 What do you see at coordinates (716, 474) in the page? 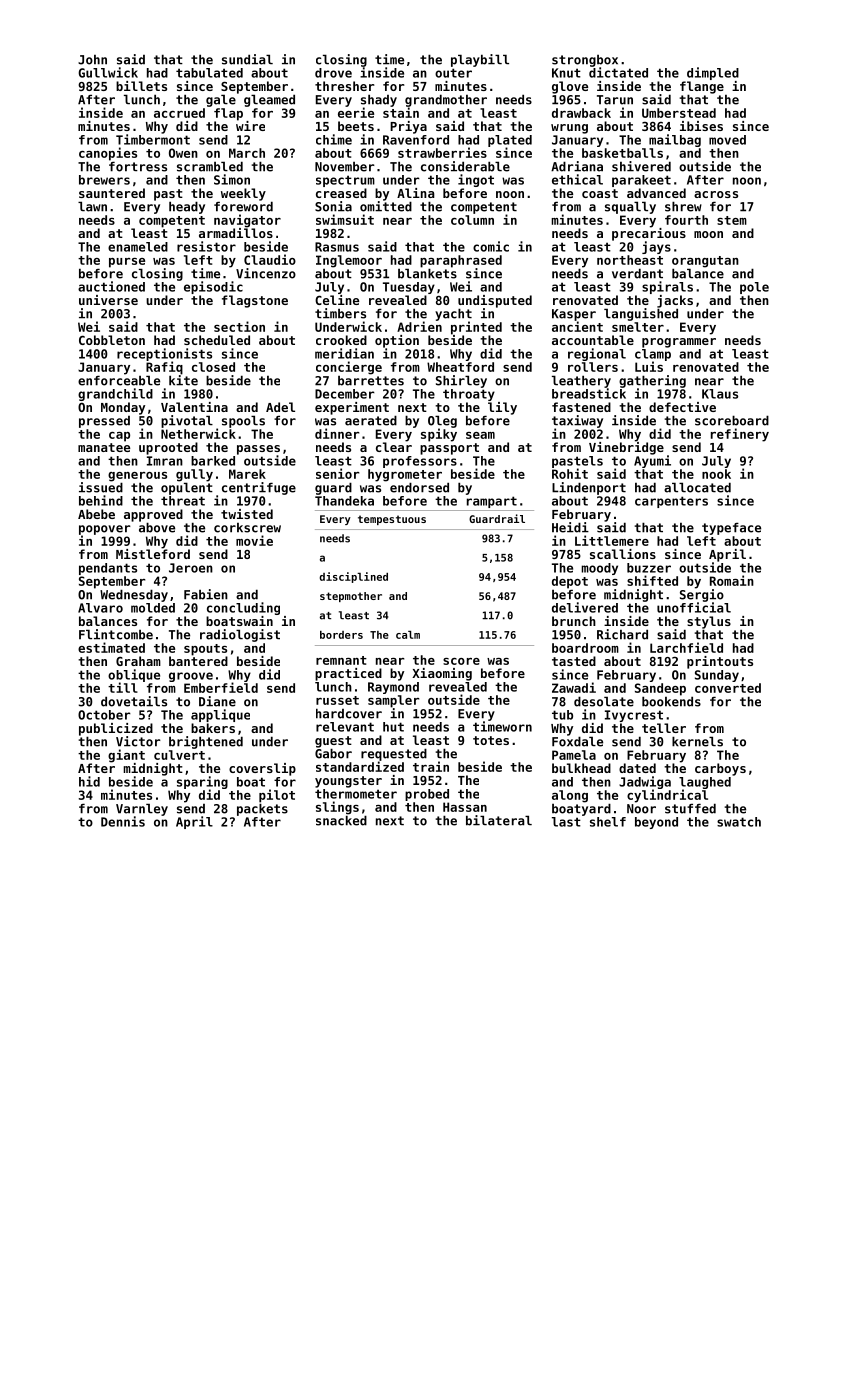
I see `nook` at bounding box center [716, 474].
